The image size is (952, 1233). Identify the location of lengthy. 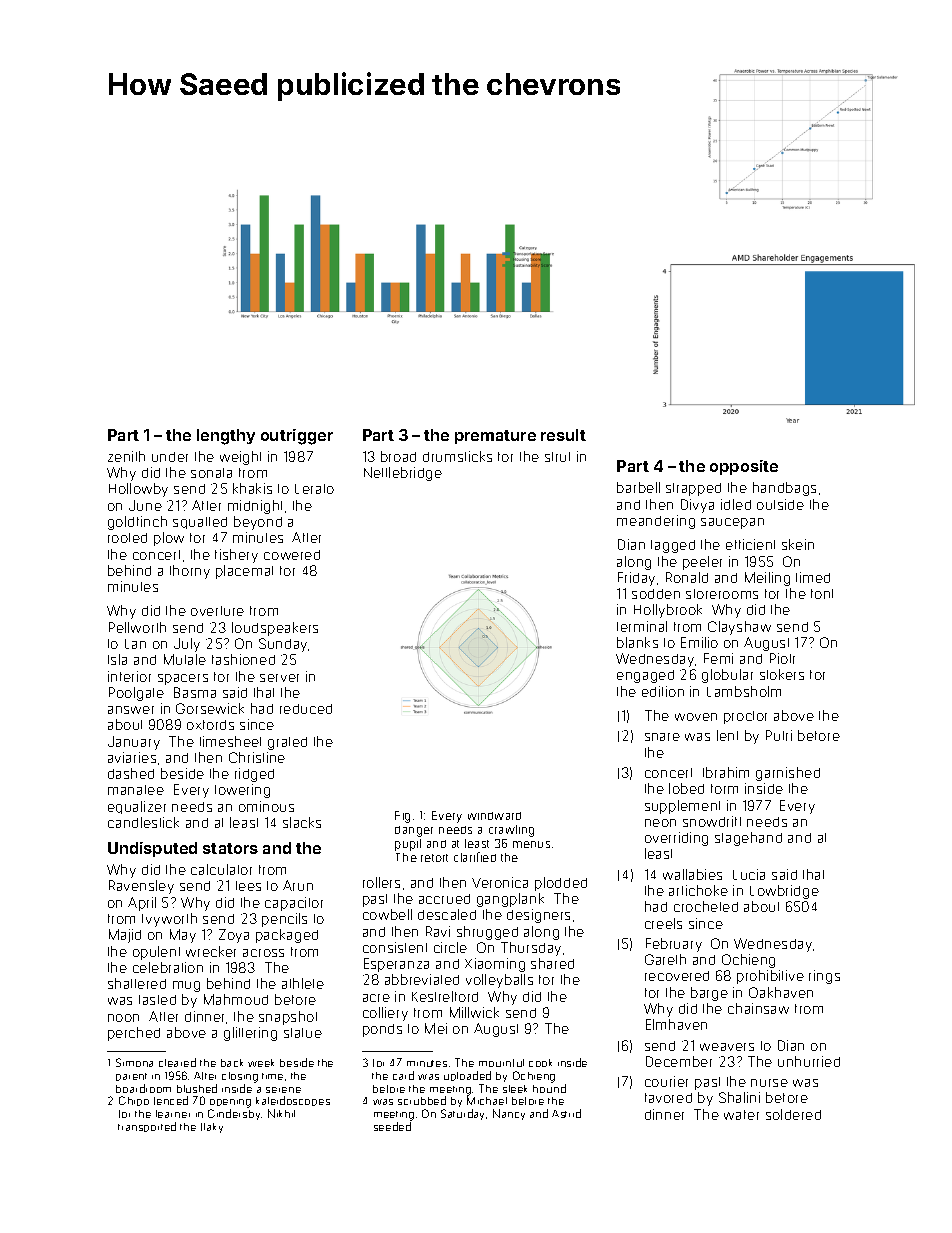
(226, 437).
